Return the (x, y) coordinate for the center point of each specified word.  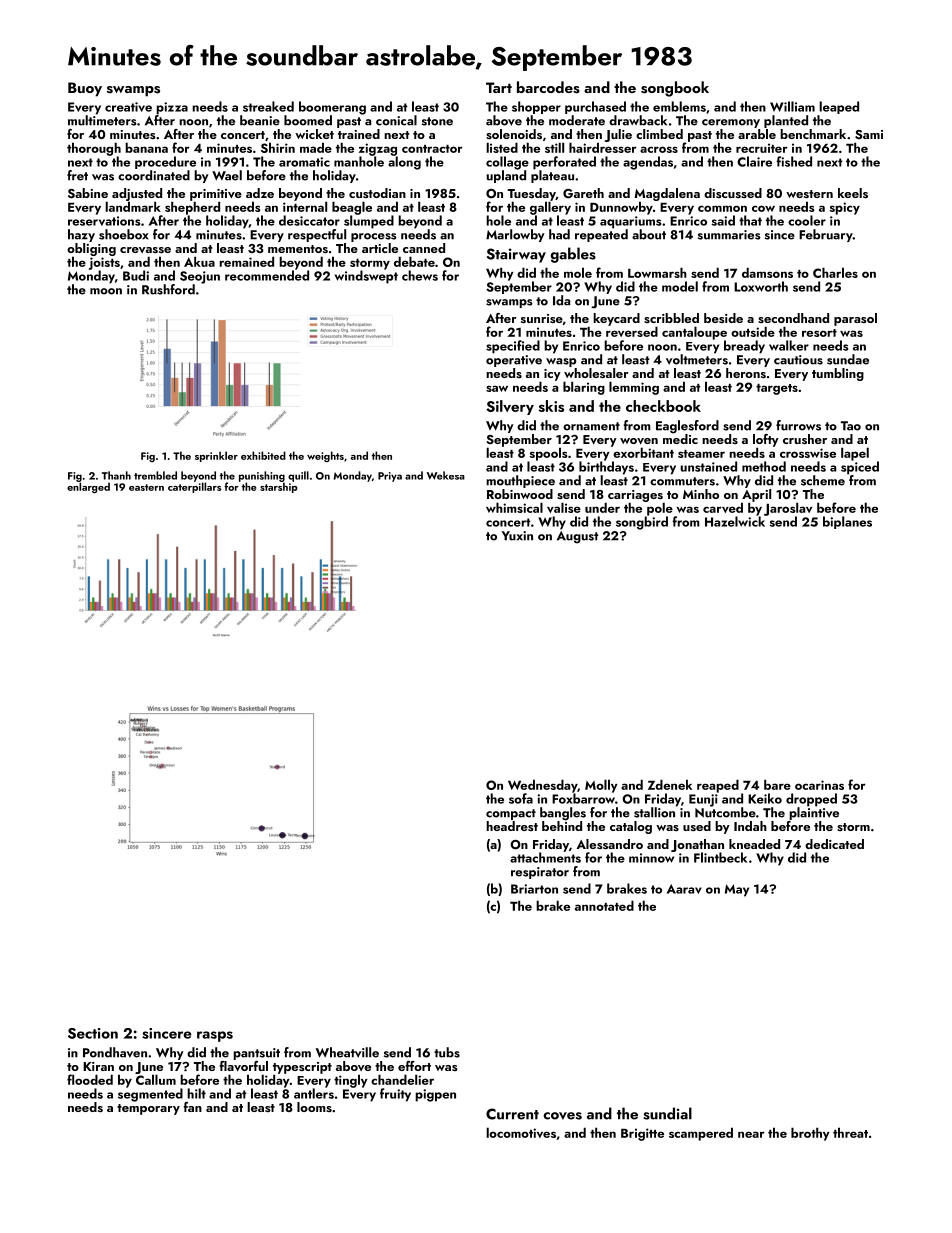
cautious (798, 360)
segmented (150, 1095)
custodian (377, 193)
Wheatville (347, 1052)
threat (850, 1132)
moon (106, 291)
